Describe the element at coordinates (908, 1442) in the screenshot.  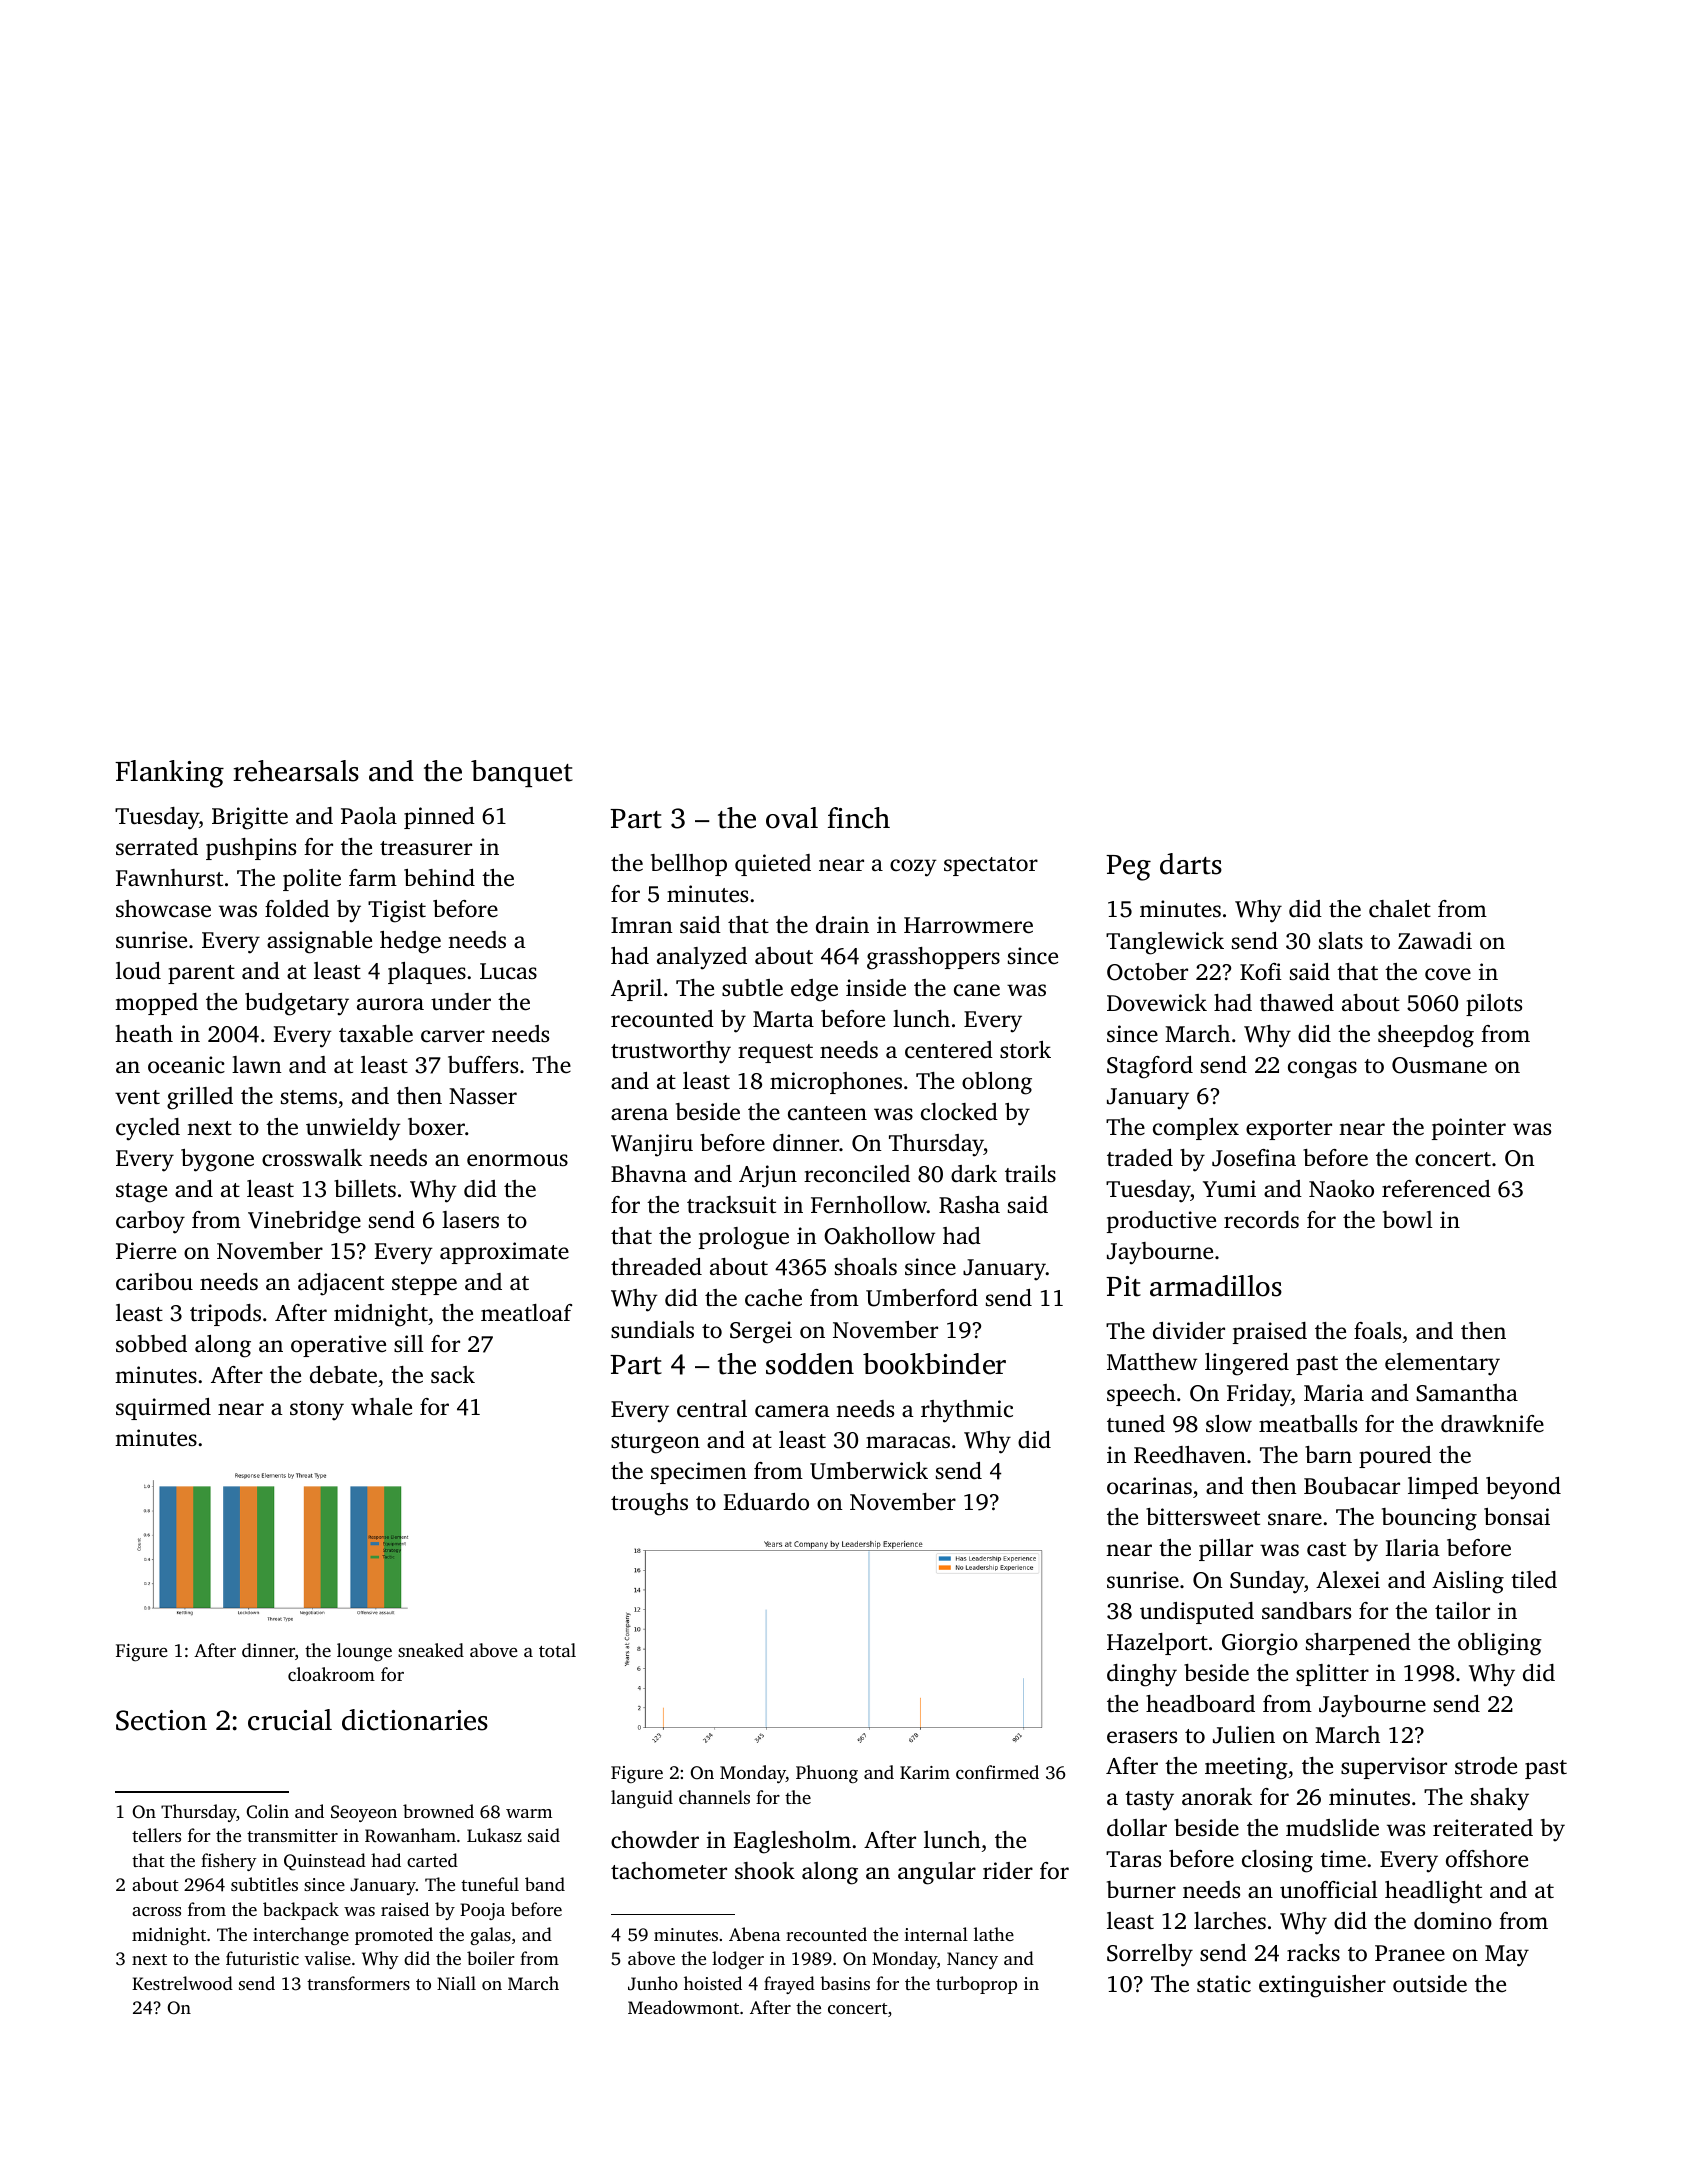
I see `maracas` at that location.
